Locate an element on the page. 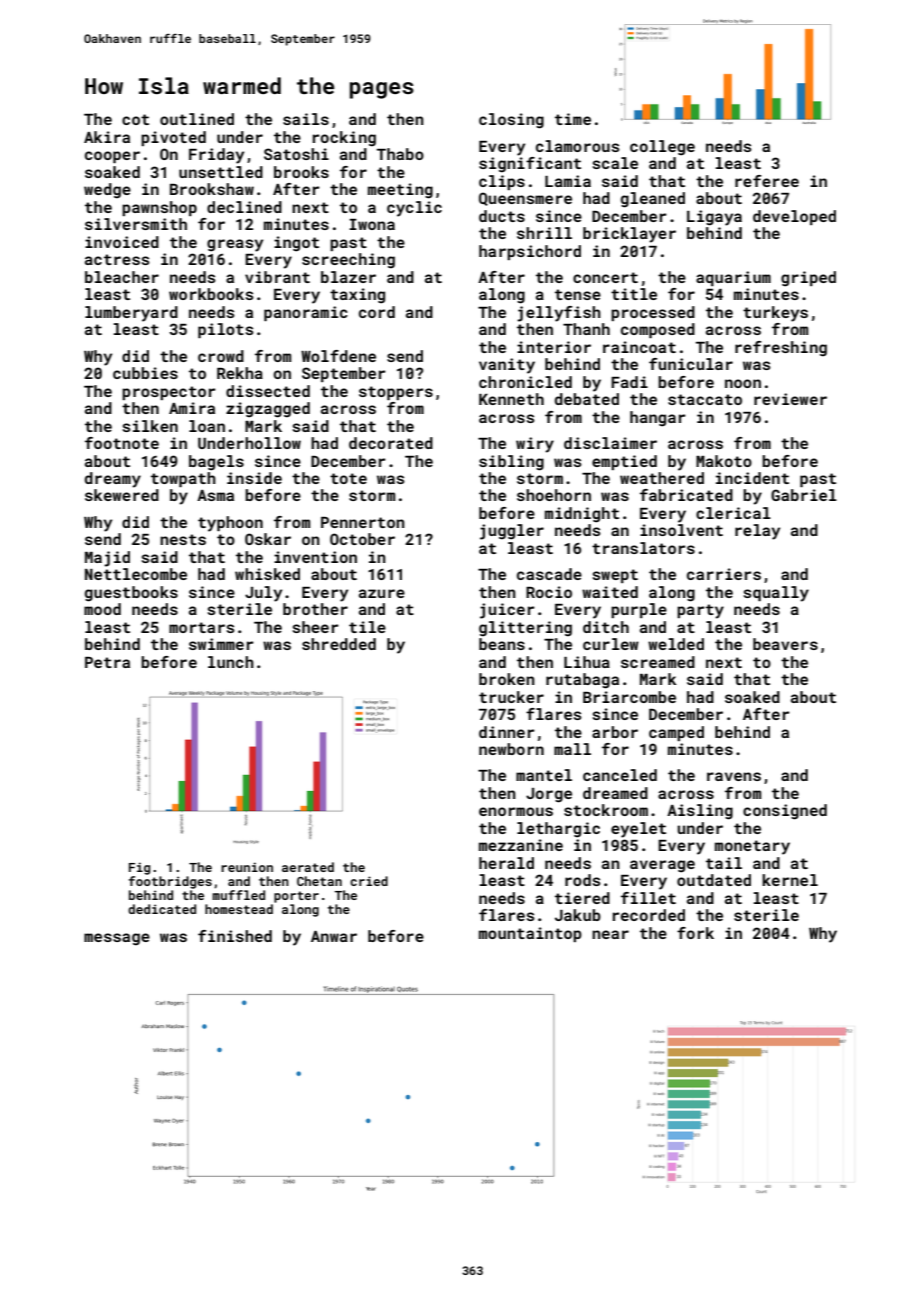 The height and width of the page is (1314, 924). tote is located at coordinates (348, 478).
